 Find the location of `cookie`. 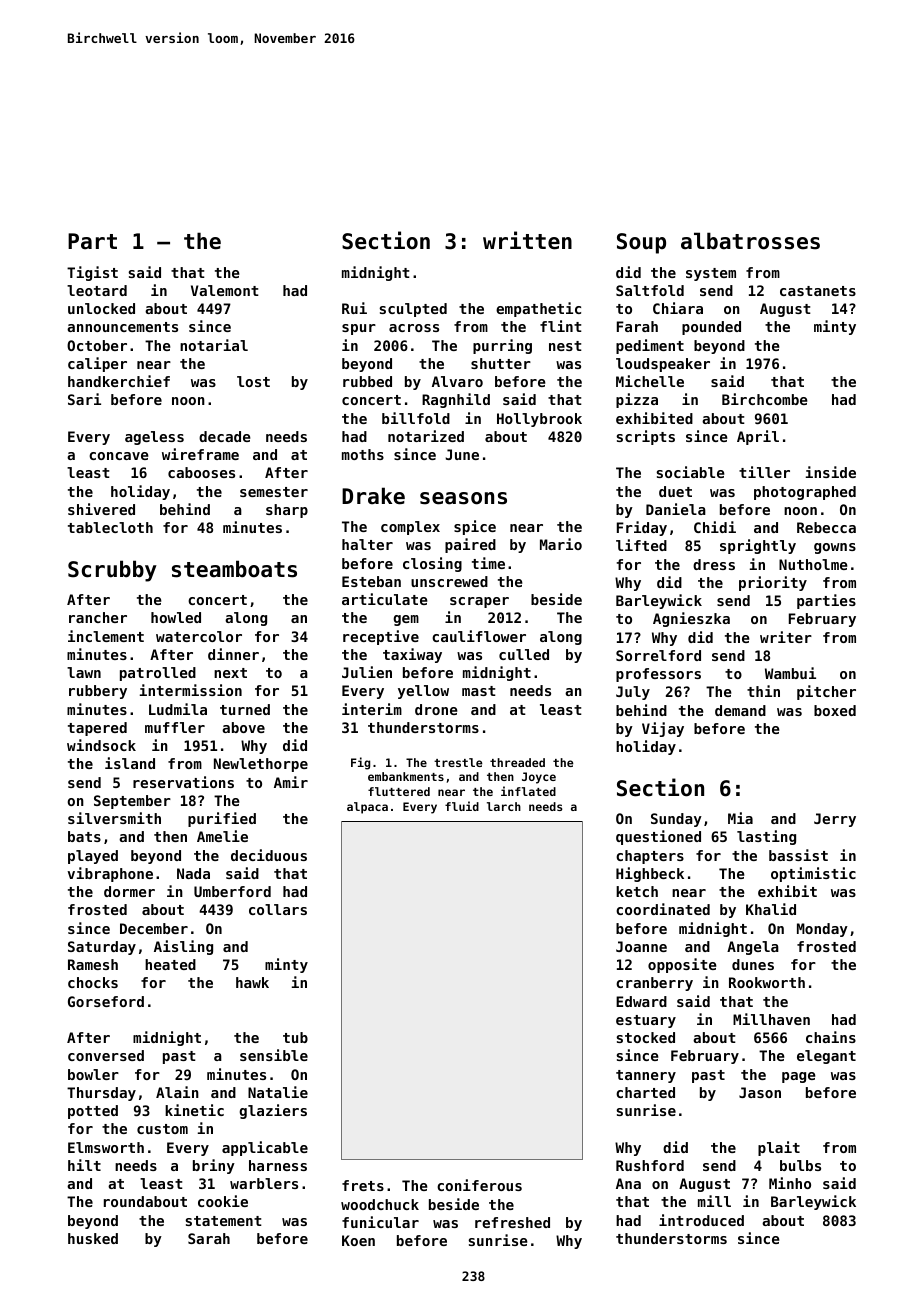

cookie is located at coordinates (223, 1201).
